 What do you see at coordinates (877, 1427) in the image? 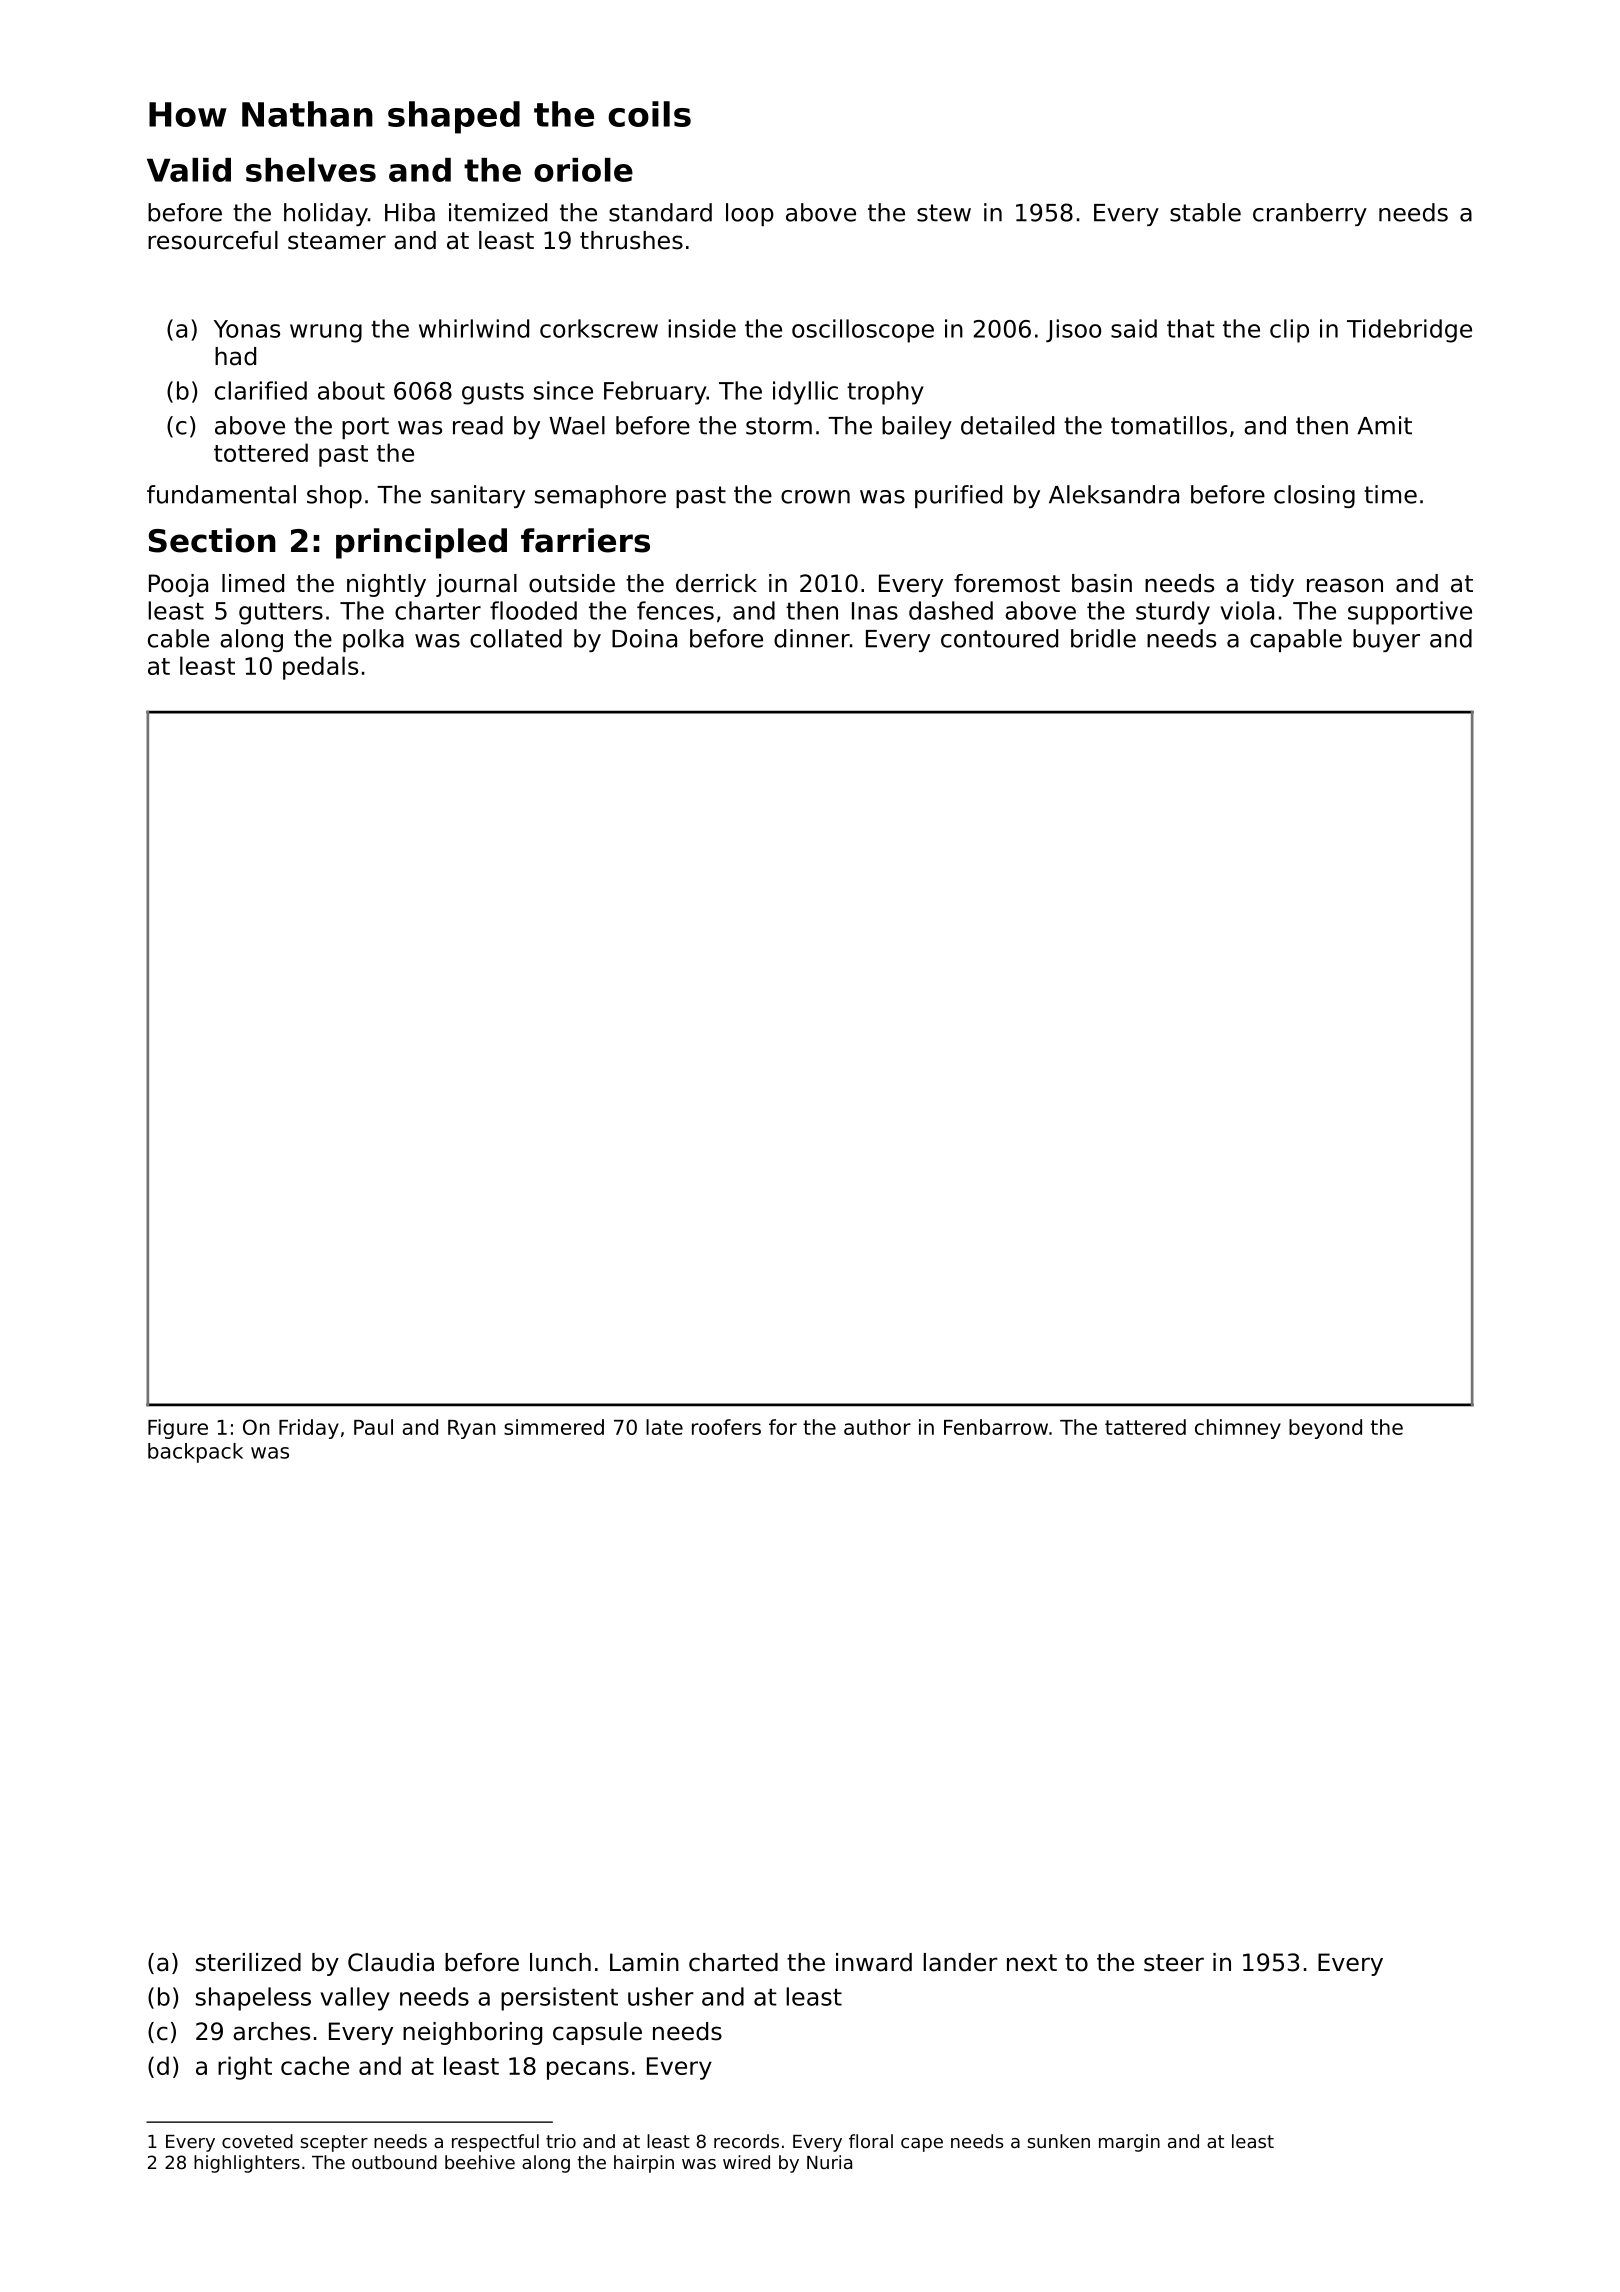
I see `author` at bounding box center [877, 1427].
